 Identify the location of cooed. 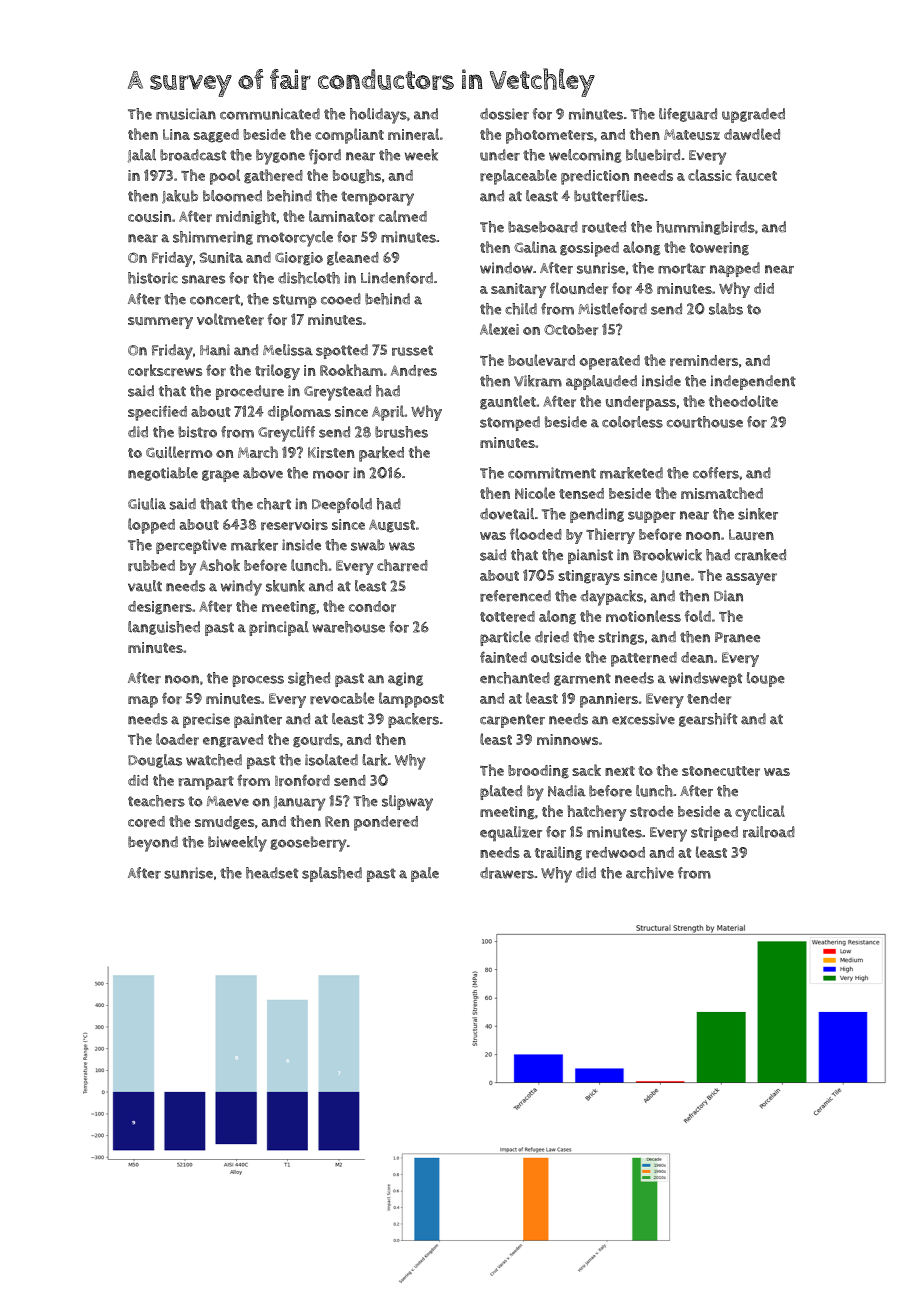
(341, 299).
